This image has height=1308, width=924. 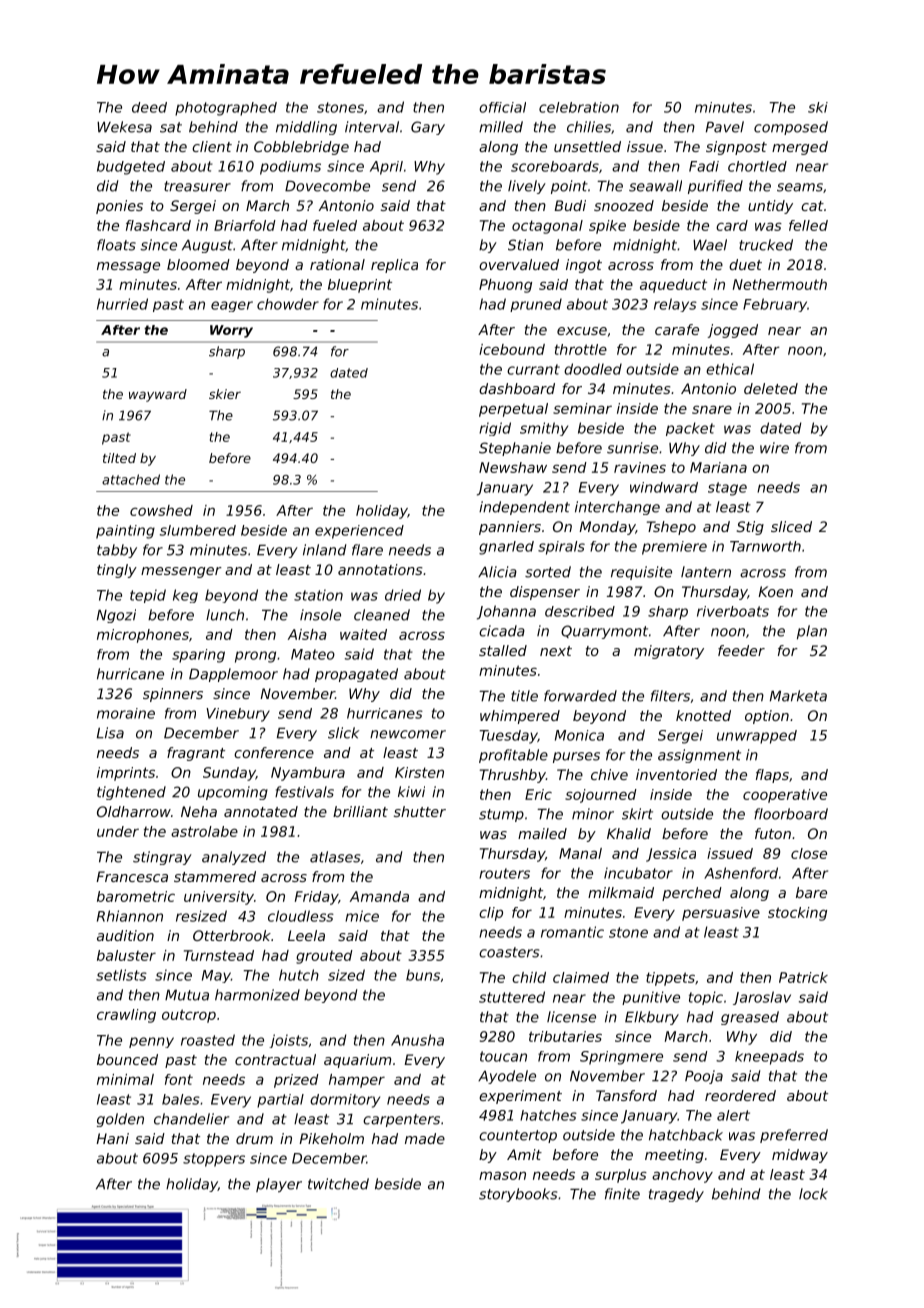 I want to click on octagonal, so click(x=547, y=227).
